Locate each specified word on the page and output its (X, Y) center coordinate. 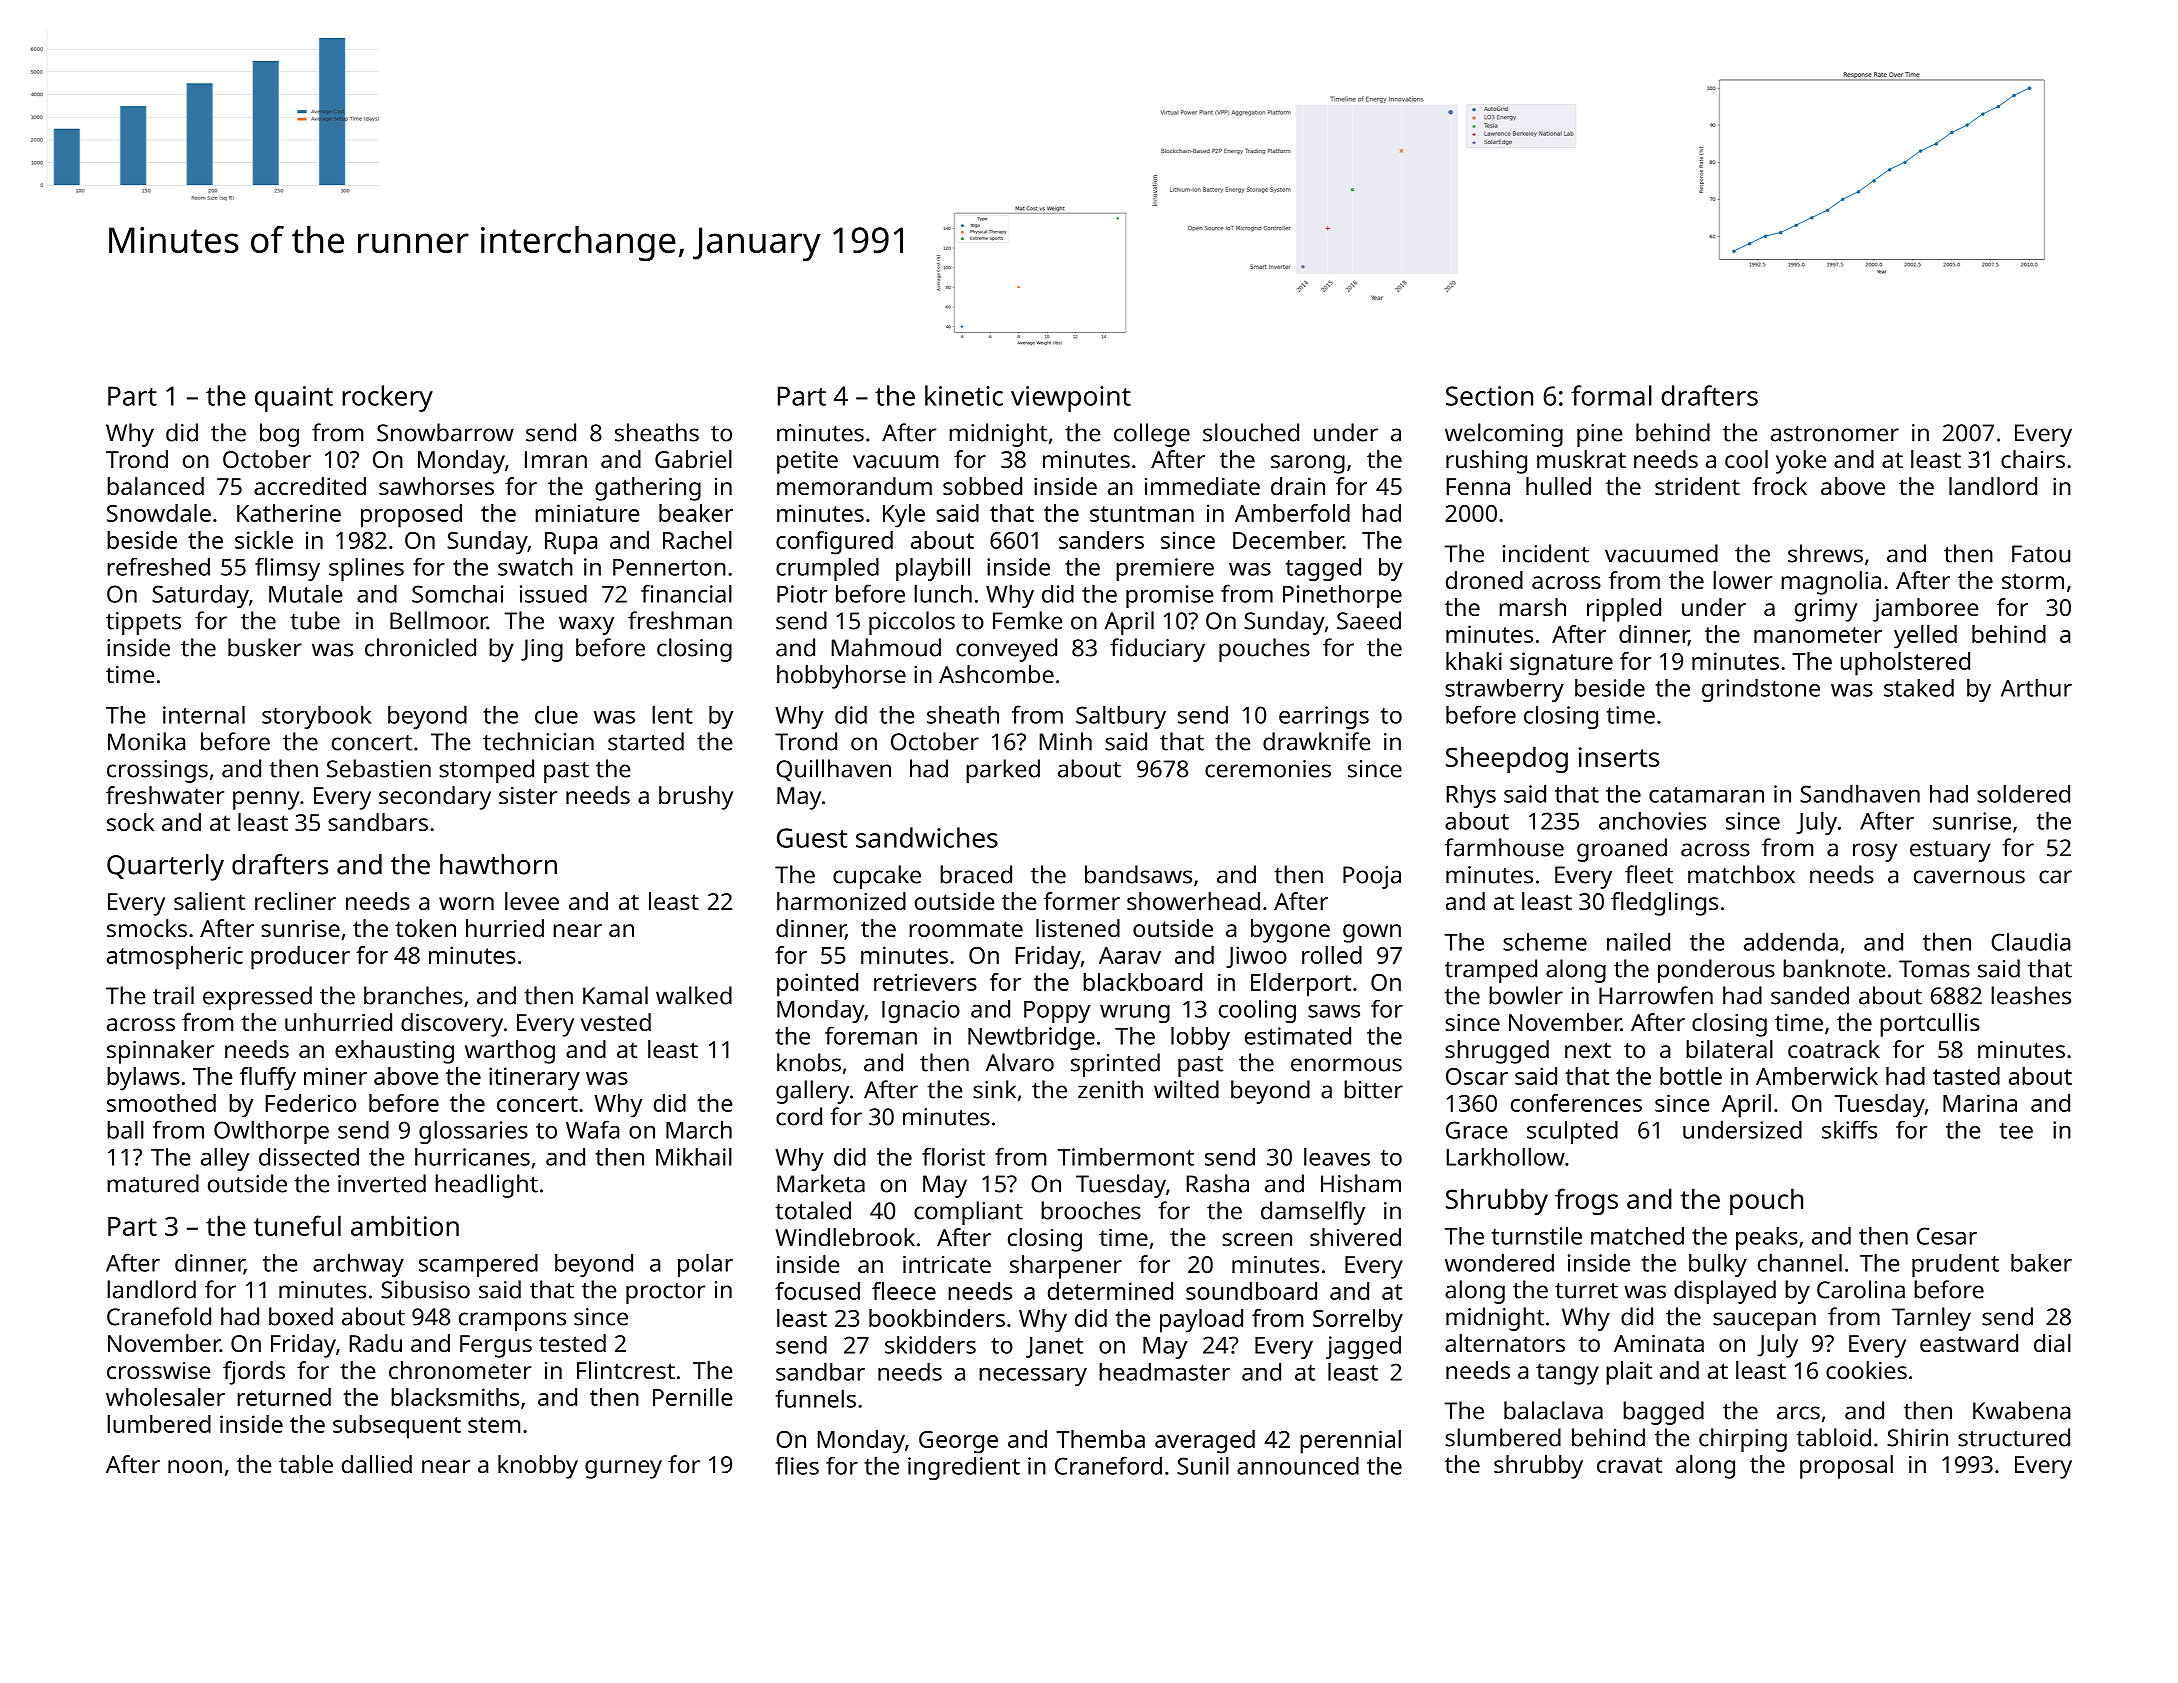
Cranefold (159, 1316)
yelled (1925, 637)
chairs (2033, 459)
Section (1489, 396)
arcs (1798, 1413)
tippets (143, 623)
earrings (1324, 717)
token (425, 928)
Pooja (1372, 877)
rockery (387, 398)
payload (1201, 1321)
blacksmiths (455, 1397)
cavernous (1969, 877)
